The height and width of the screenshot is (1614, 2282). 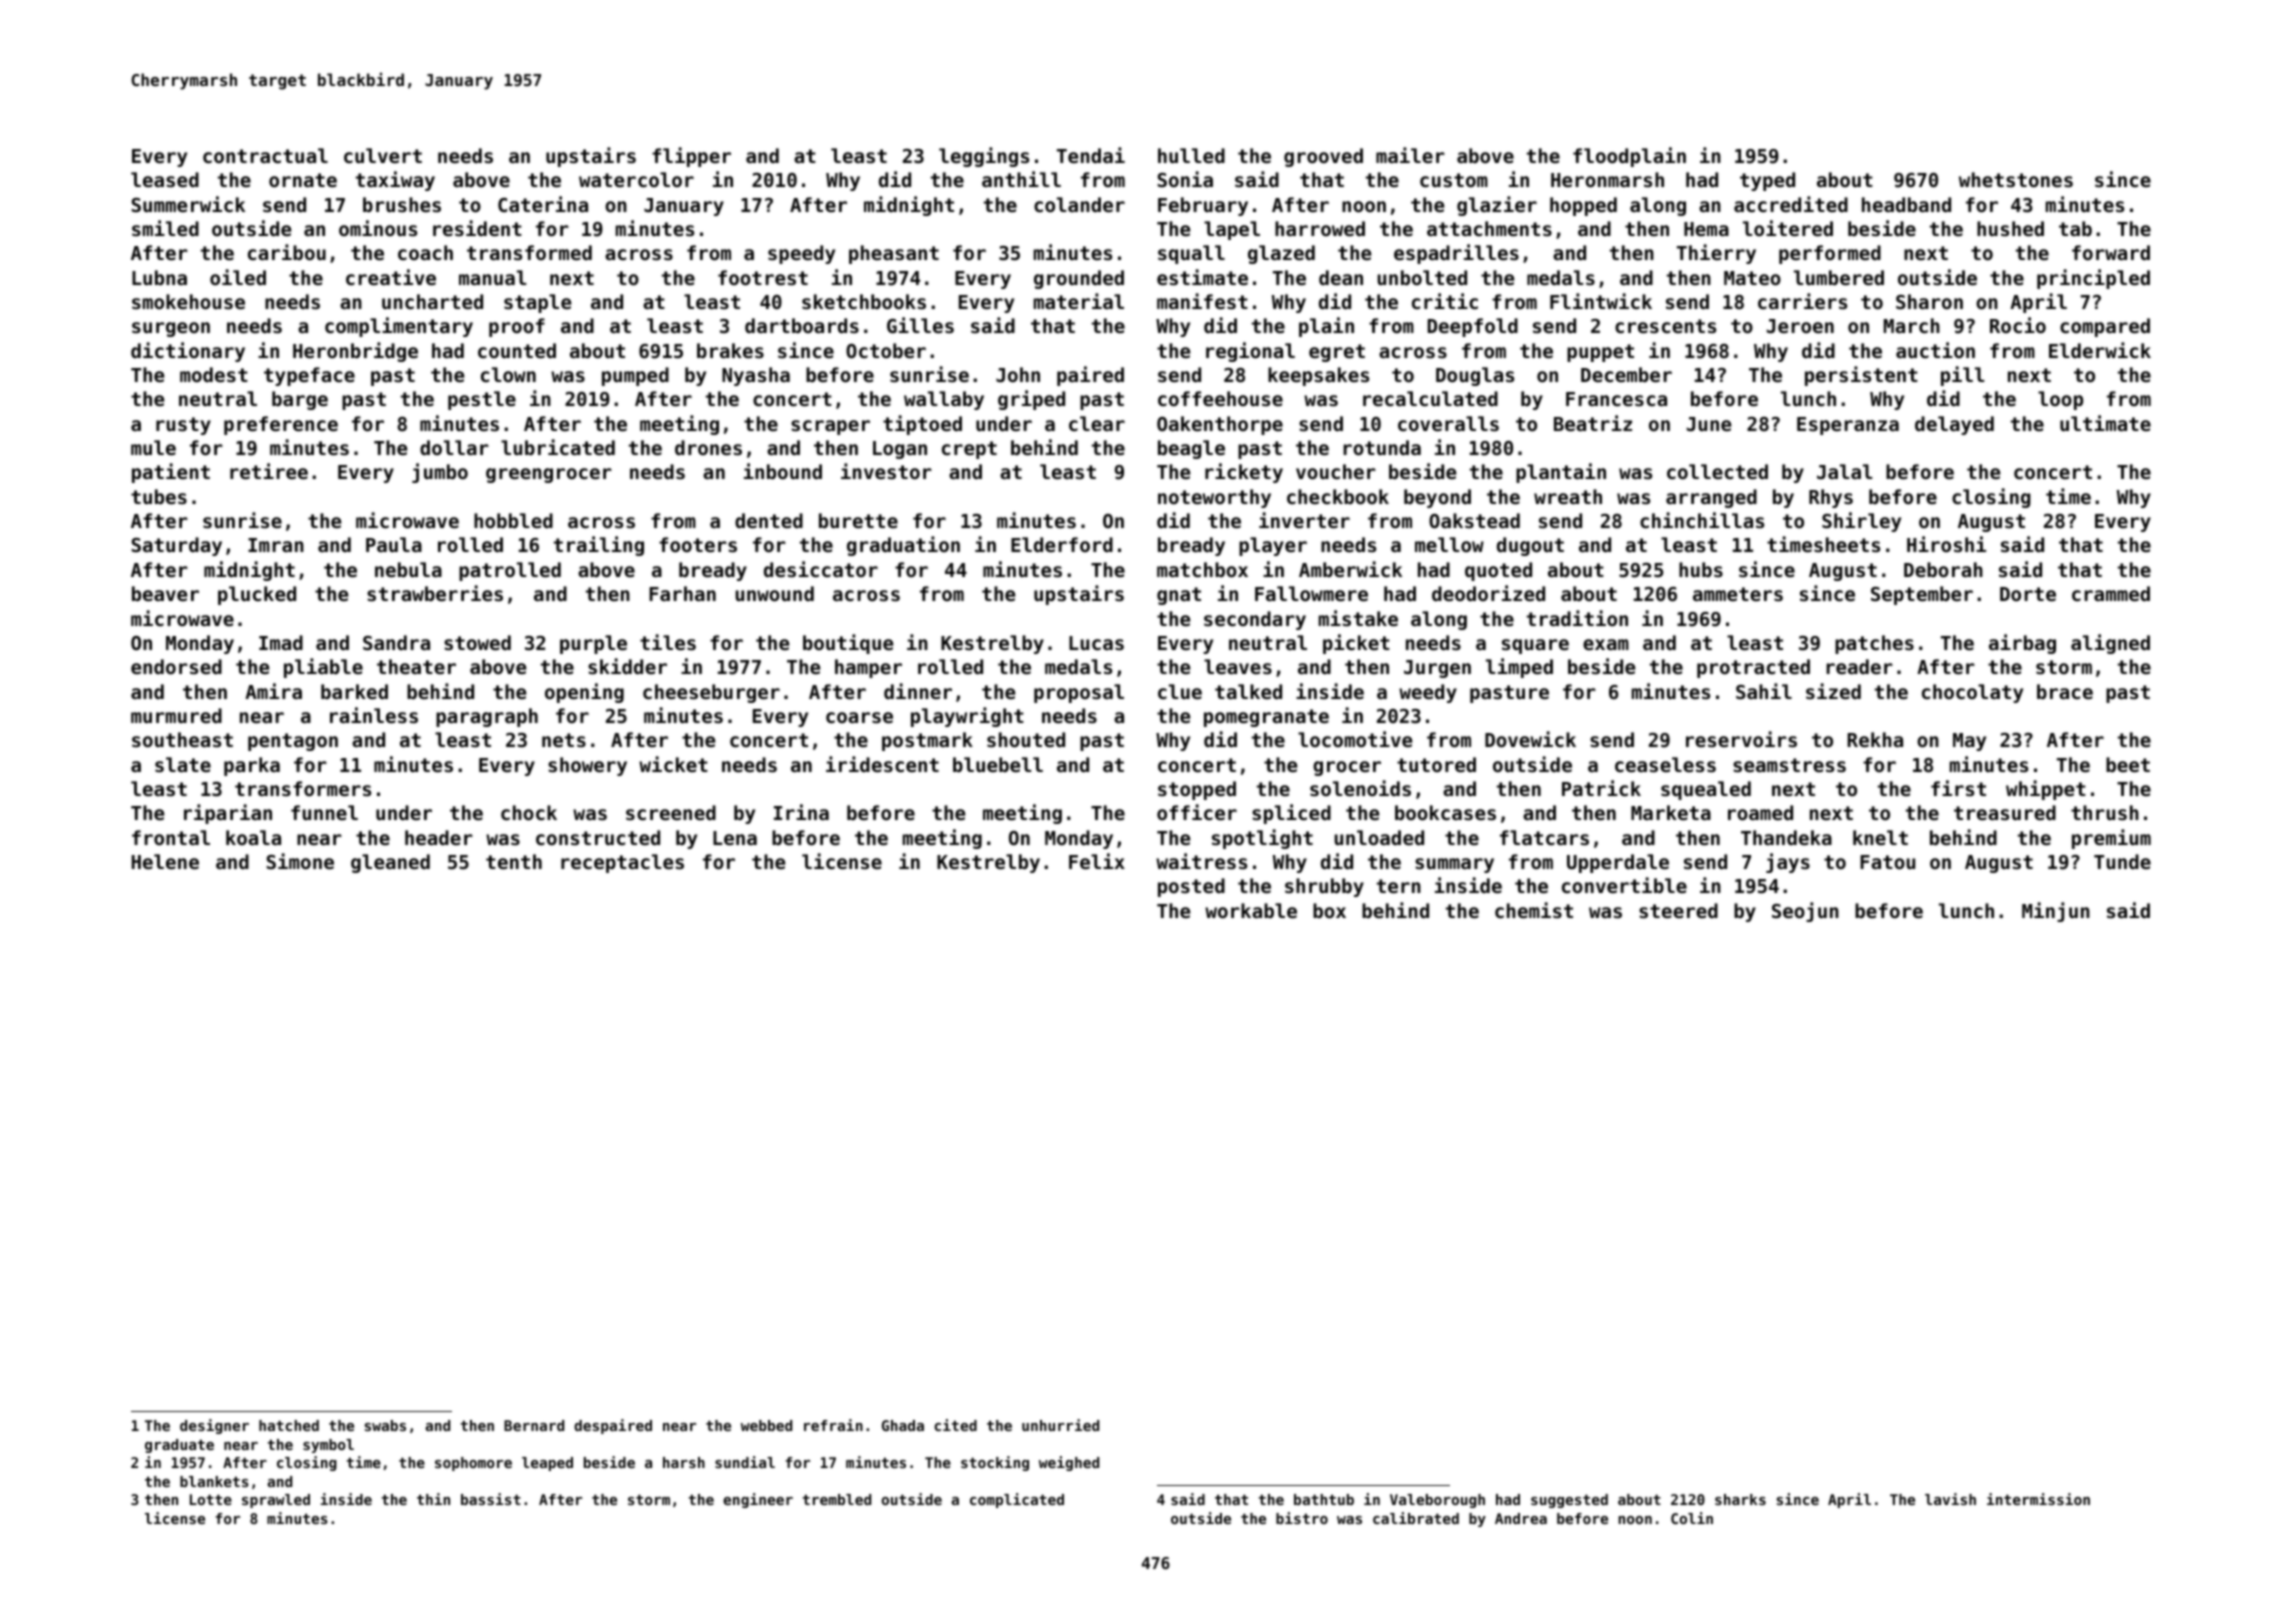 What do you see at coordinates (1805, 912) in the screenshot?
I see `Seojun` at bounding box center [1805, 912].
